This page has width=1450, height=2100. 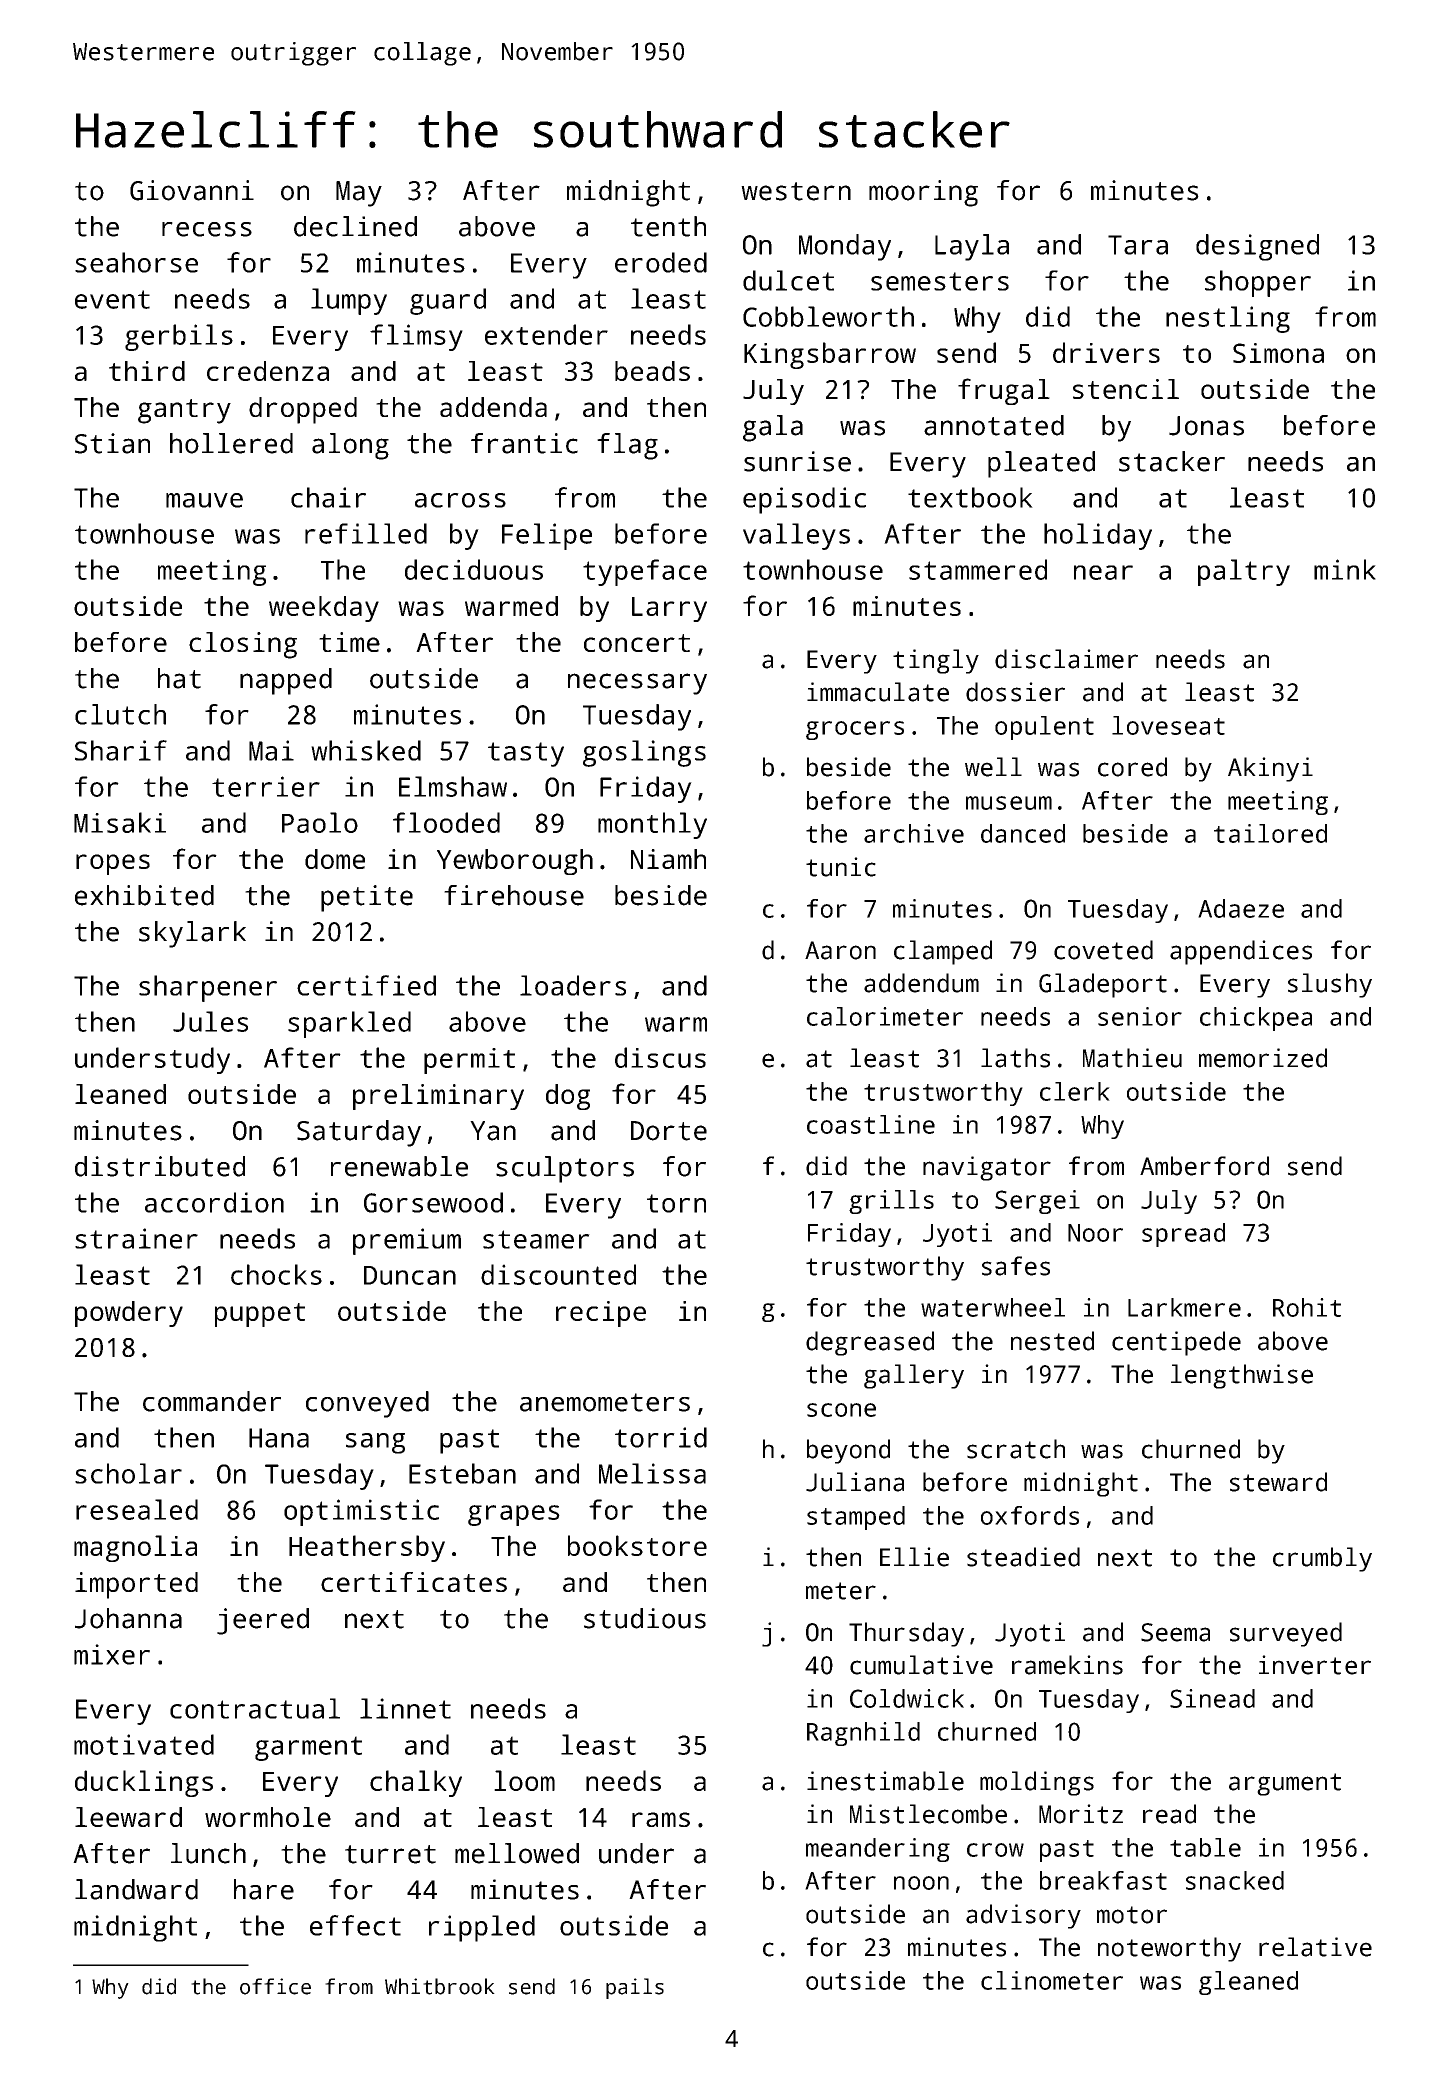 I want to click on beads, so click(x=652, y=371).
